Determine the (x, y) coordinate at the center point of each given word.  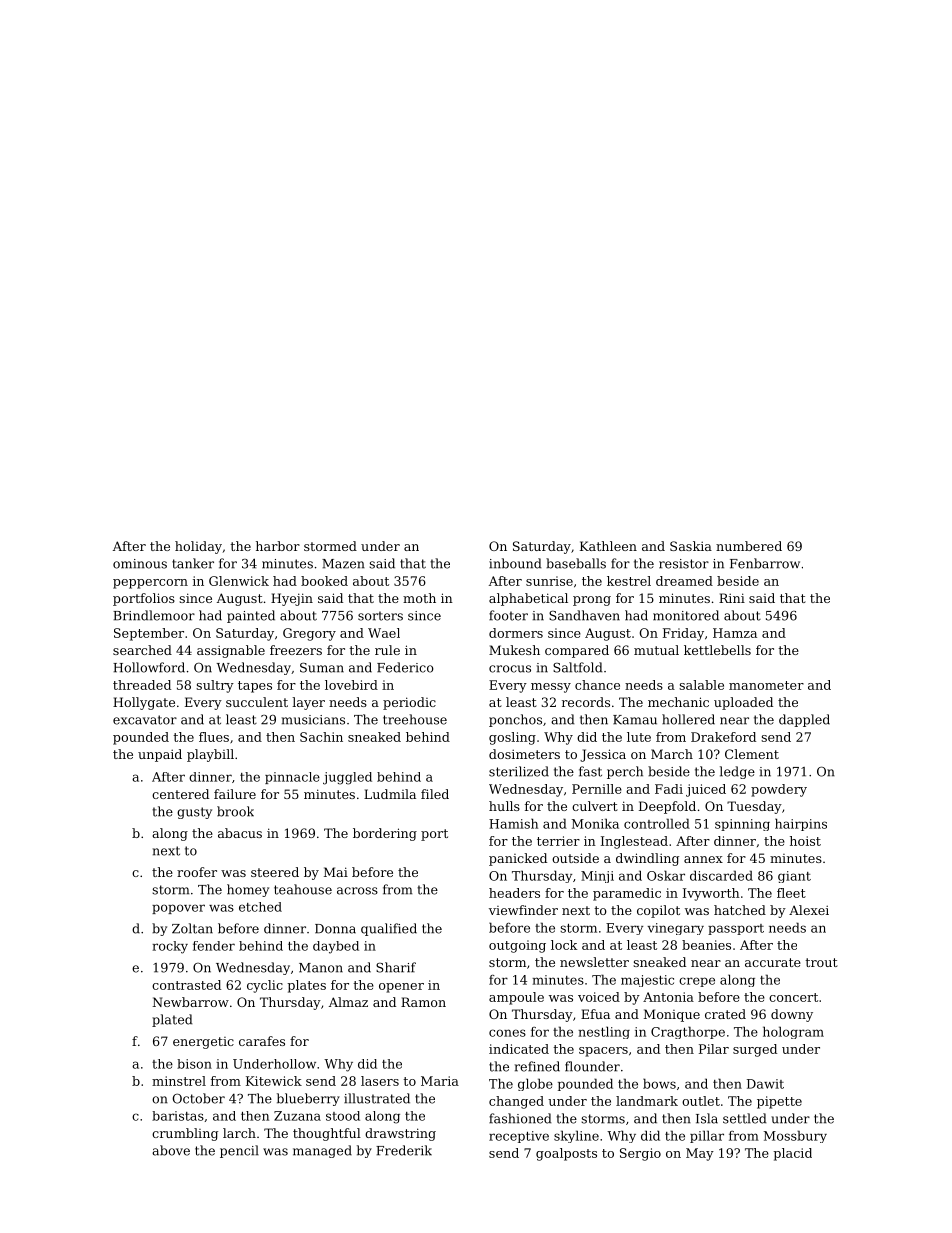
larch (239, 1133)
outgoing (517, 946)
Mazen (343, 564)
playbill (210, 755)
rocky (170, 947)
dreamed (684, 581)
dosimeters (524, 754)
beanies (706, 945)
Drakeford (723, 737)
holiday (198, 547)
